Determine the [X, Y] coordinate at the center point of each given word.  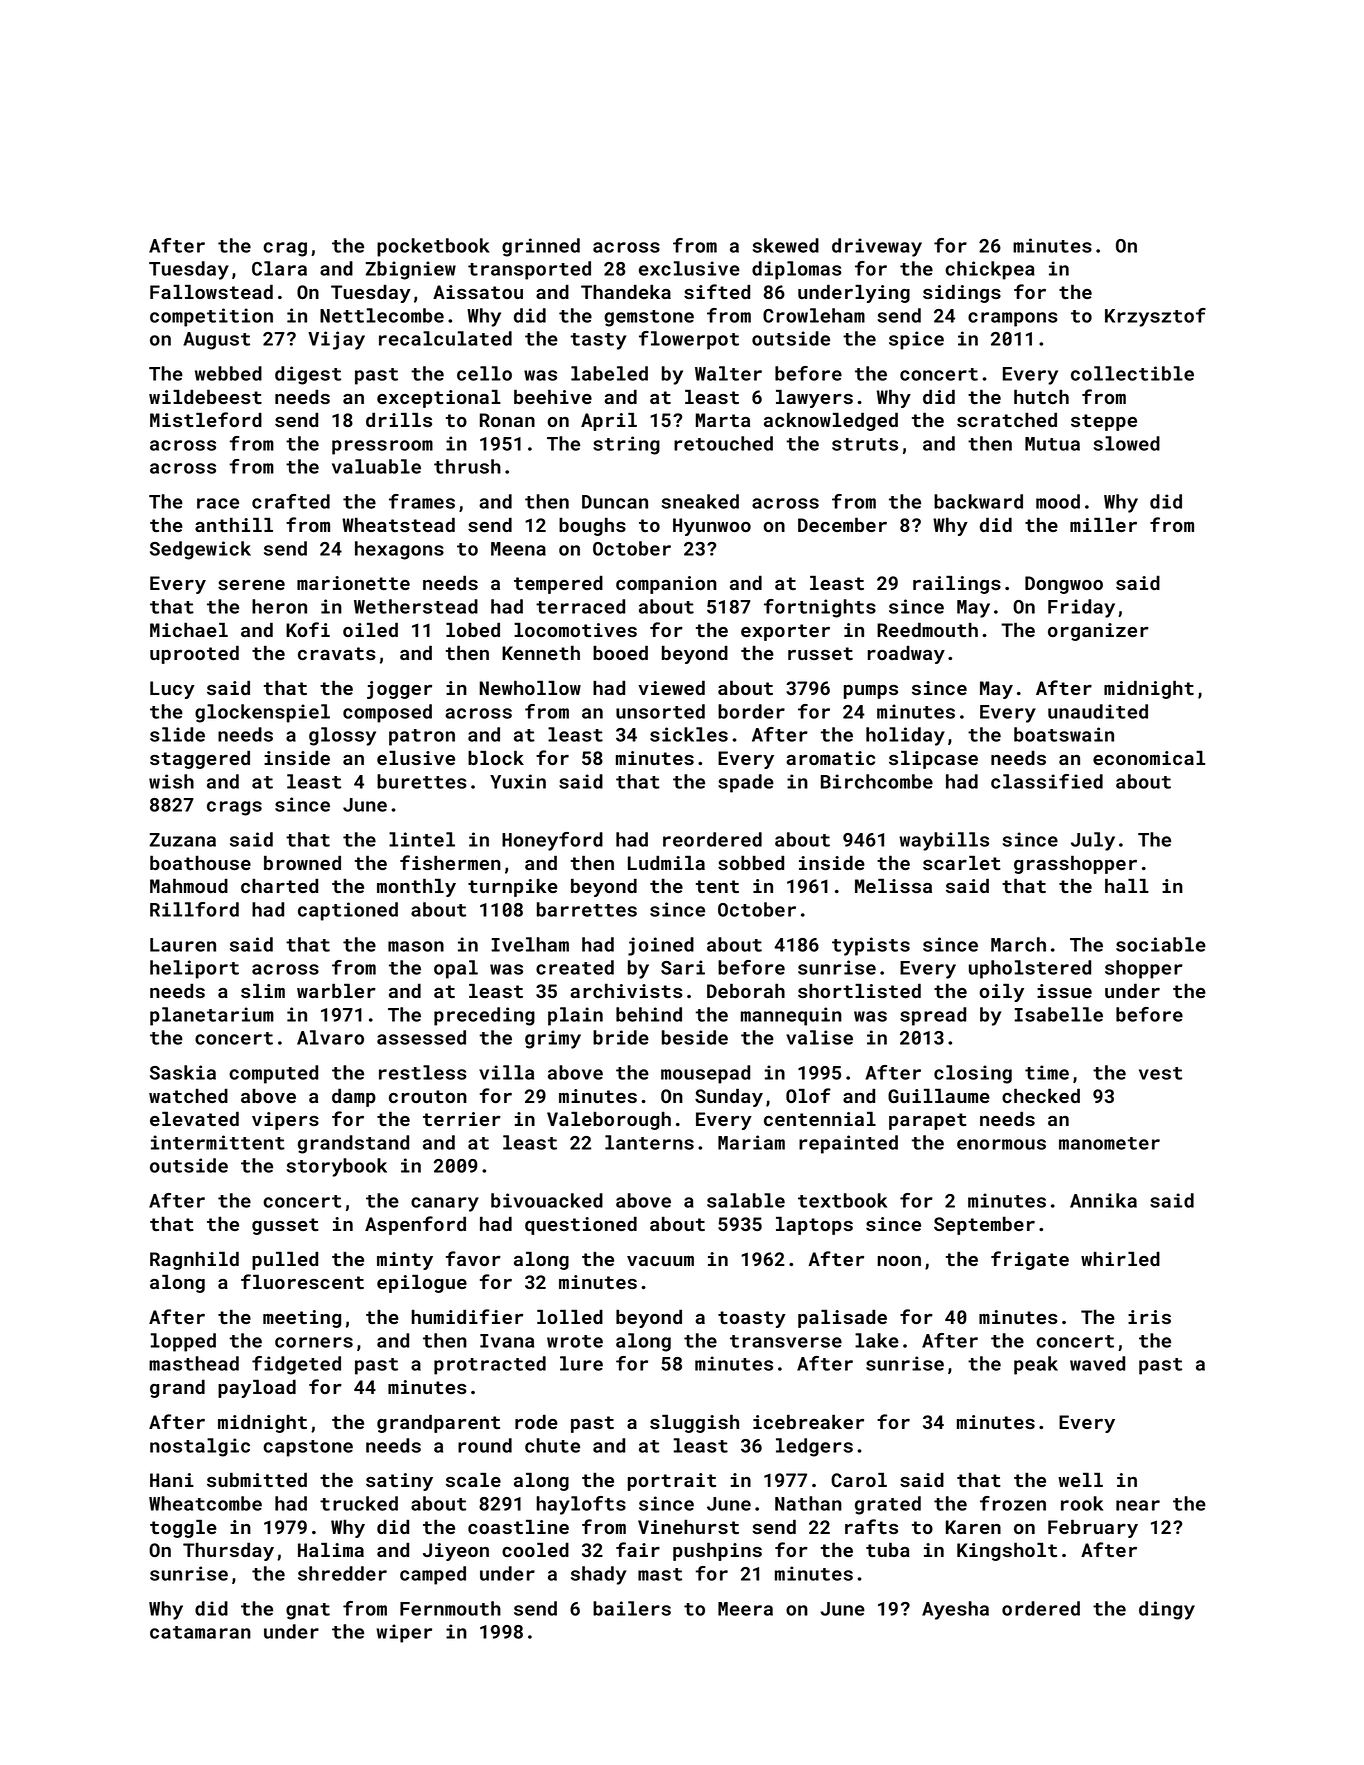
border [751, 711]
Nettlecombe [382, 315]
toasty [752, 1319]
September [984, 1225]
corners [314, 1342]
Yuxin [518, 781]
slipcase [933, 759]
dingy [1167, 1610]
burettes [422, 781]
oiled [370, 629]
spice [916, 340]
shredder [342, 1573]
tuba [888, 1549]
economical [1149, 757]
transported [529, 270]
